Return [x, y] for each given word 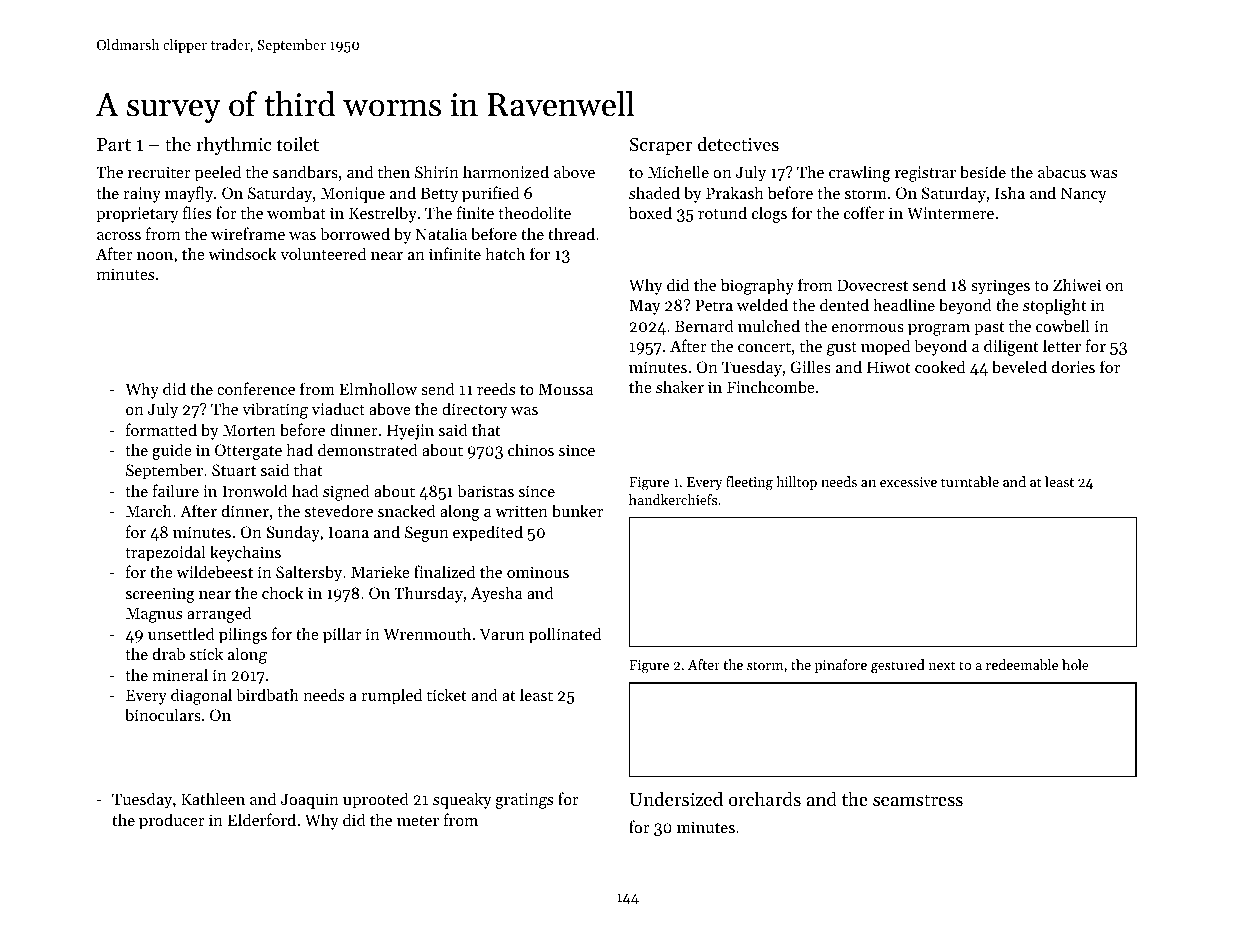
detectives [738, 143]
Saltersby [309, 573]
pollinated [565, 635]
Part [114, 144]
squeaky [462, 800]
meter [418, 821]
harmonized [506, 171]
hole [1075, 664]
